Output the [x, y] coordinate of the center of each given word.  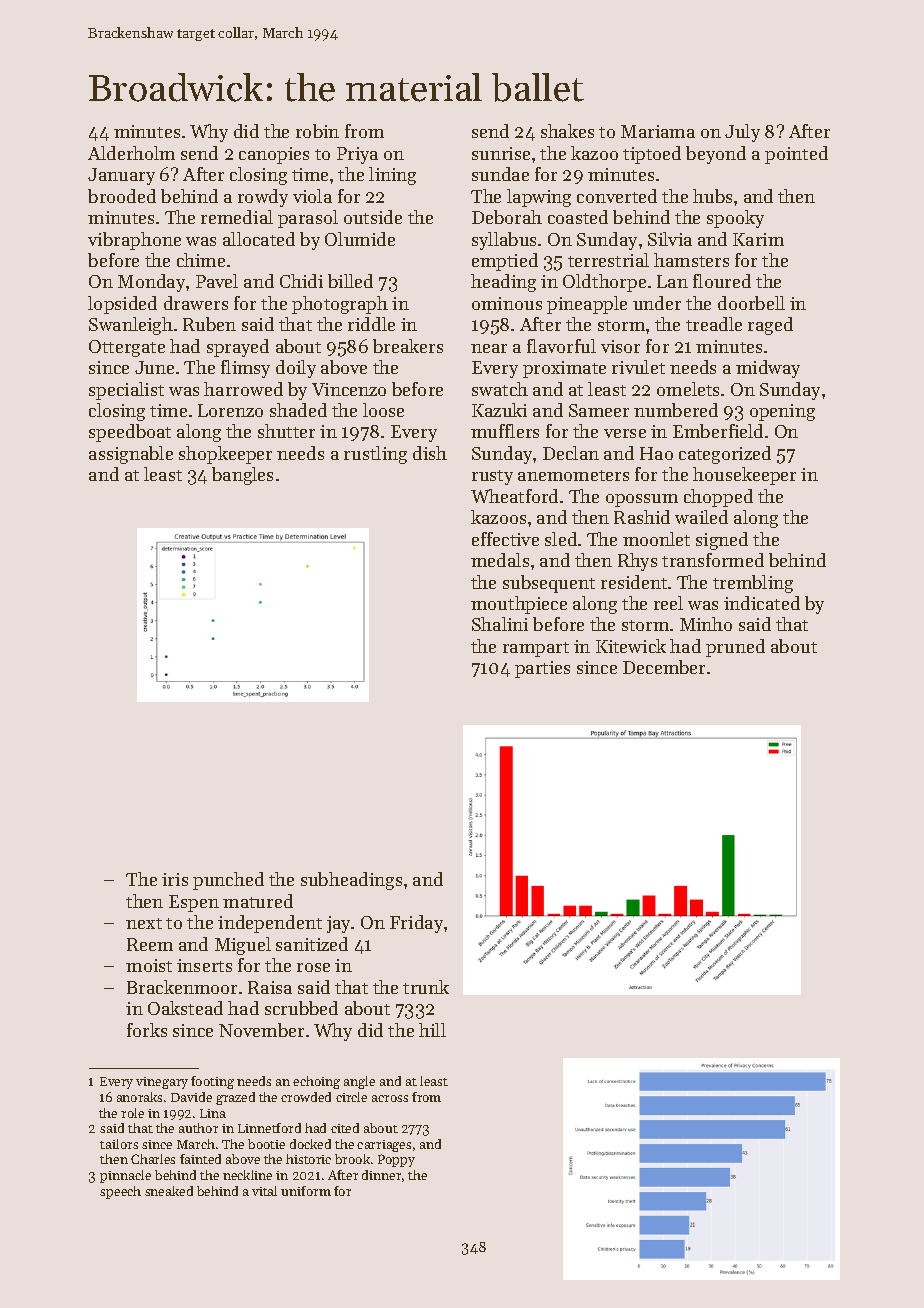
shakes [567, 131]
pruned [735, 648]
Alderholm [131, 153]
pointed [796, 155]
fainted [200, 1159]
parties [542, 669]
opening [782, 412]
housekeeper [744, 476]
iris [175, 879]
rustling [375, 455]
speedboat [130, 433]
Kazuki [499, 410]
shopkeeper [225, 455]
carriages [384, 1146]
